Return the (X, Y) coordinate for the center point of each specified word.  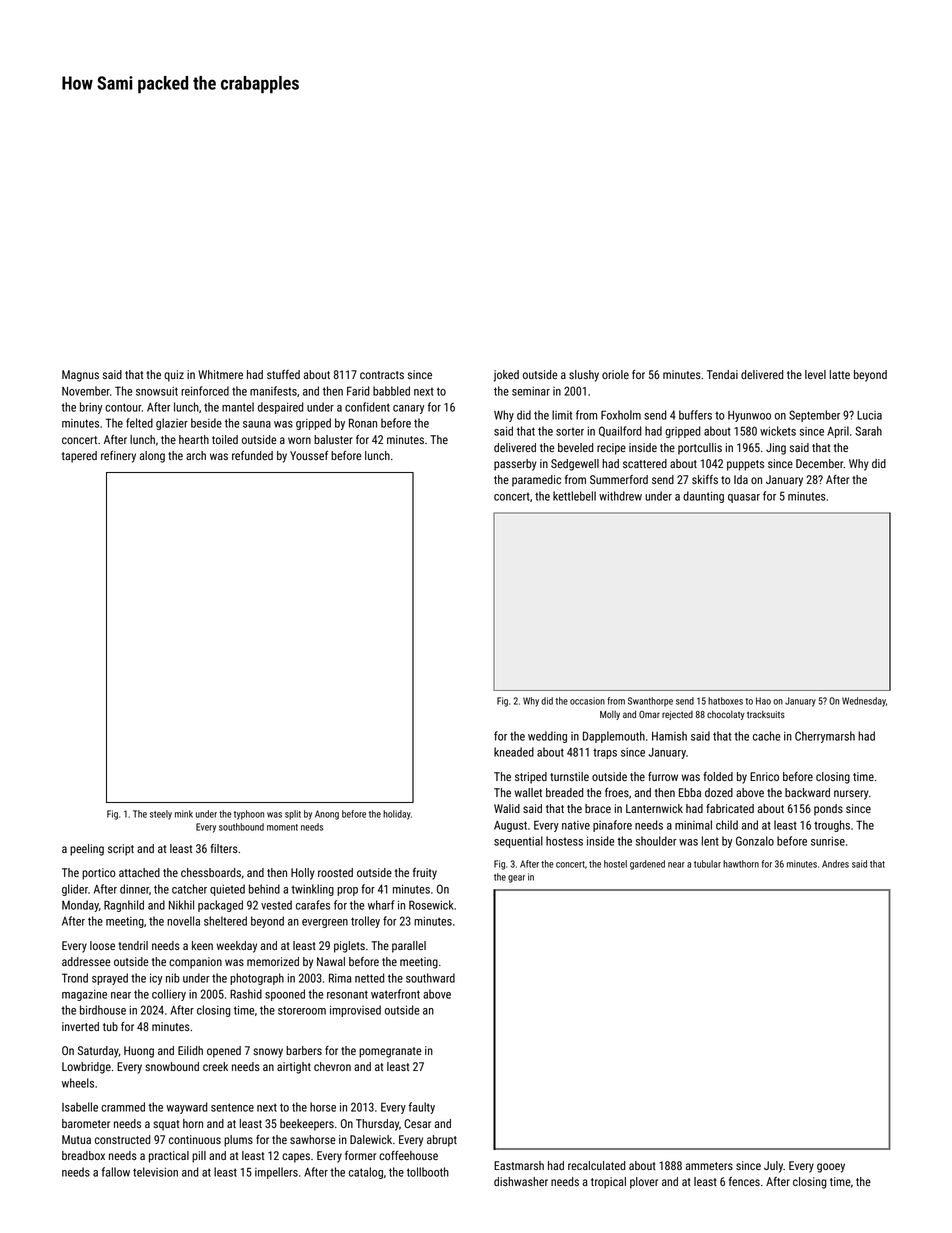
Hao (763, 701)
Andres (835, 864)
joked (506, 376)
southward (430, 978)
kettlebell (574, 496)
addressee (86, 961)
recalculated (596, 1165)
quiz (174, 376)
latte (840, 374)
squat (166, 1125)
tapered (79, 457)
